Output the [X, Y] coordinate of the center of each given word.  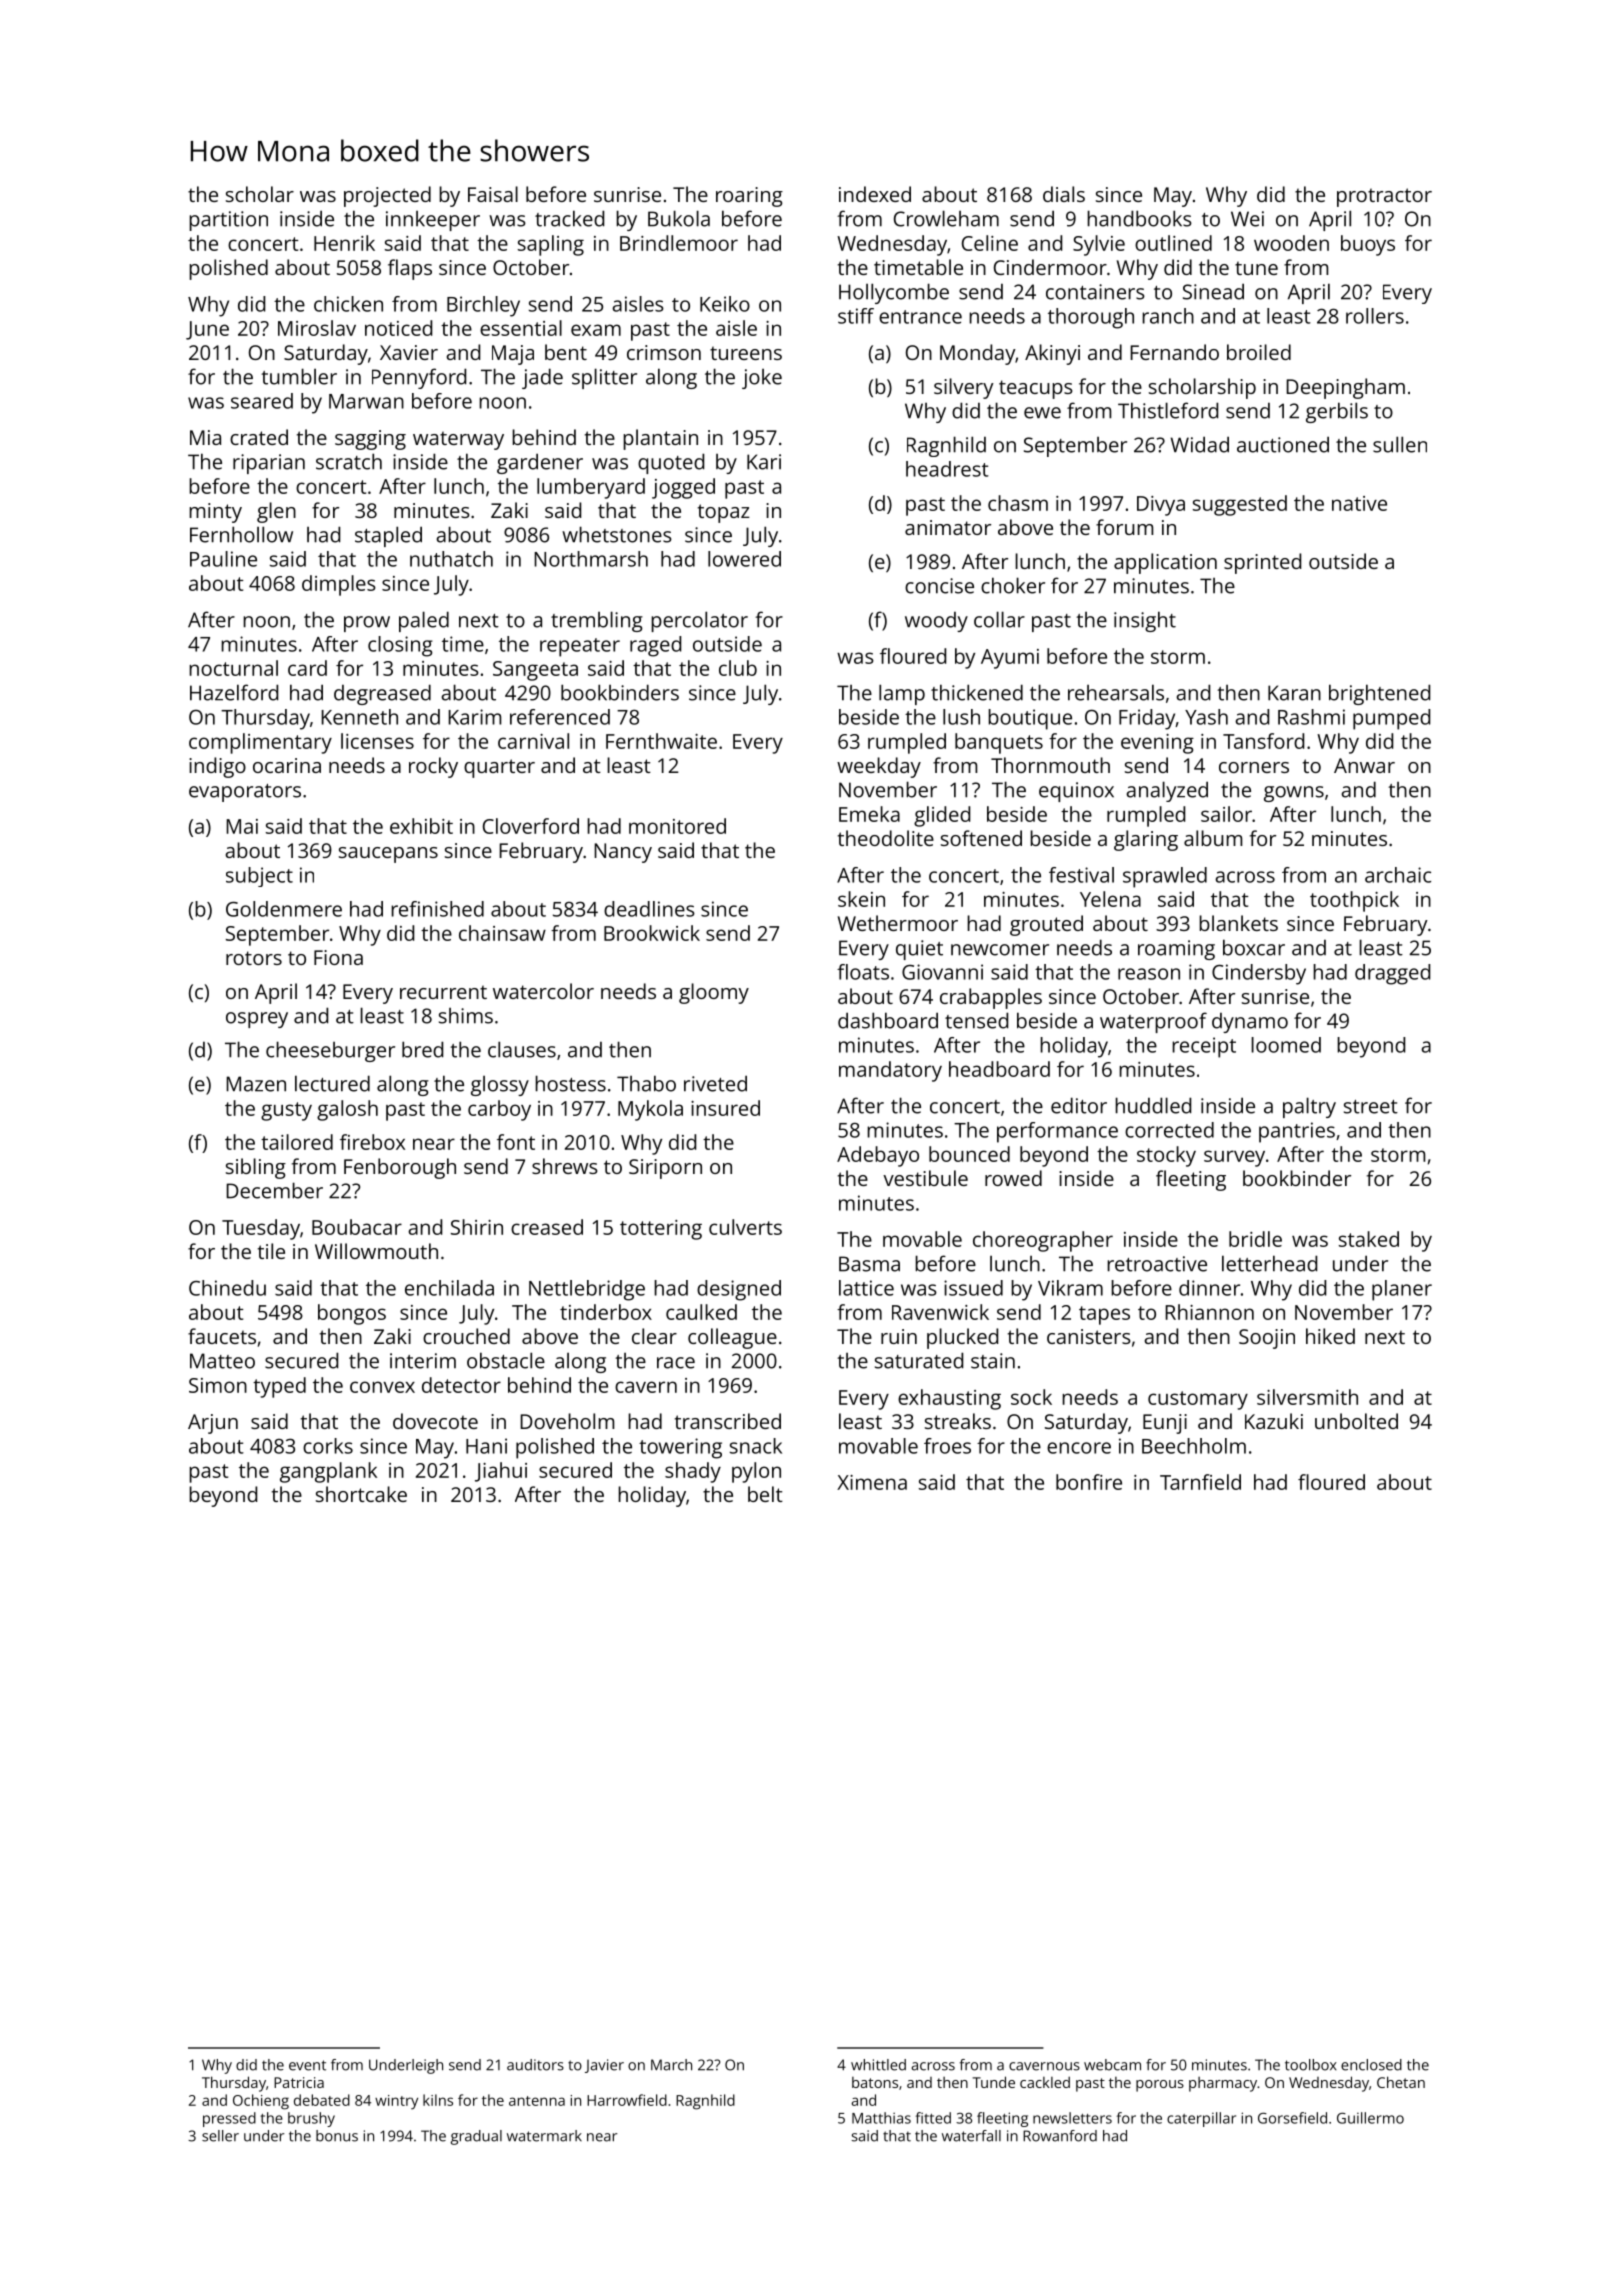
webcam [1112, 2065]
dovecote [435, 1421]
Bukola [679, 218]
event [307, 2065]
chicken [348, 304]
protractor [1384, 197]
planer [1402, 1290]
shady [693, 1472]
